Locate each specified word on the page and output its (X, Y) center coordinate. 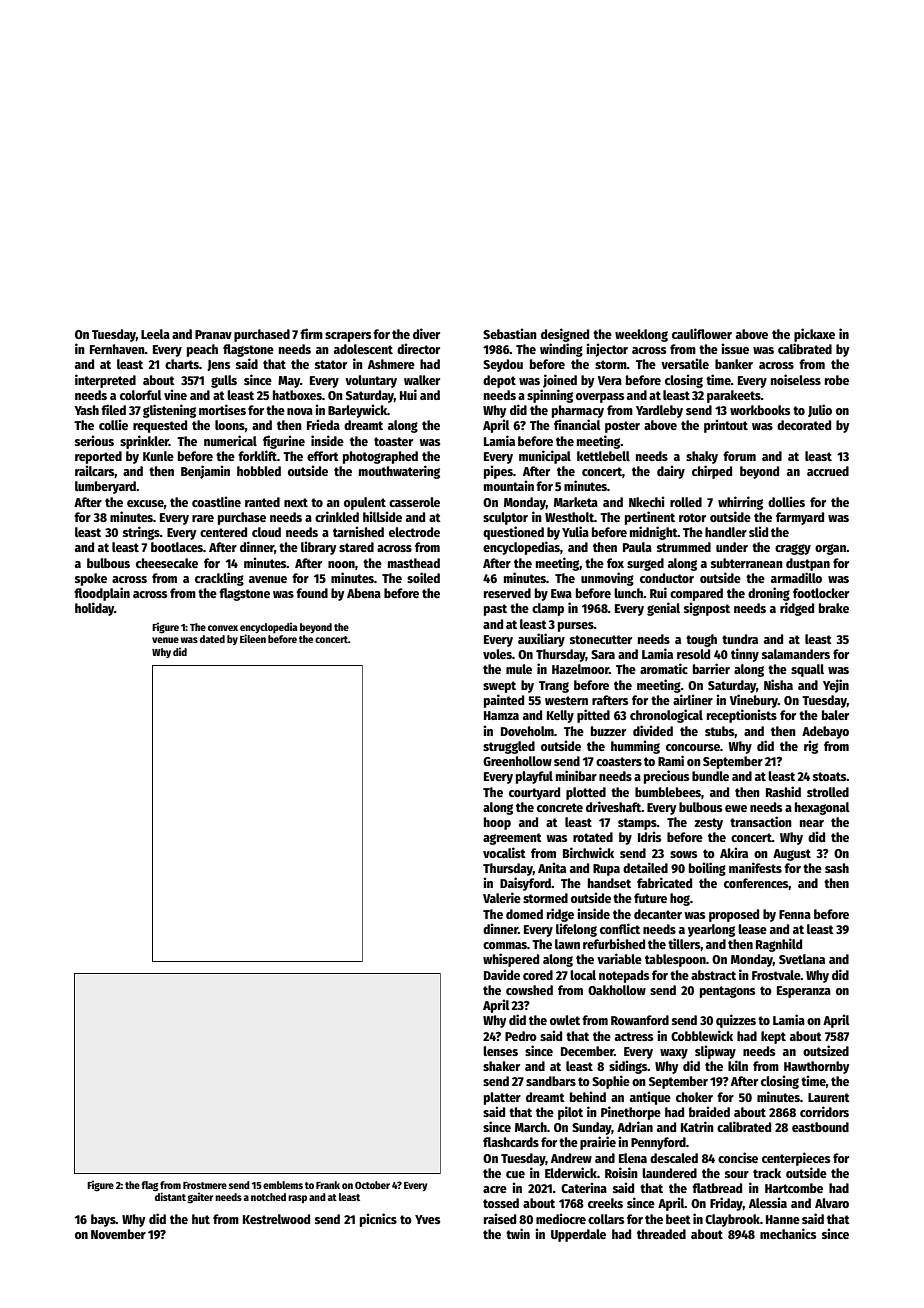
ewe (736, 808)
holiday (94, 609)
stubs (720, 732)
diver (426, 333)
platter (502, 1098)
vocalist (504, 852)
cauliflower (702, 333)
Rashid (783, 791)
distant (170, 1196)
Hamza (501, 715)
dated (212, 639)
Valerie (502, 897)
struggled (509, 747)
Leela (155, 334)
